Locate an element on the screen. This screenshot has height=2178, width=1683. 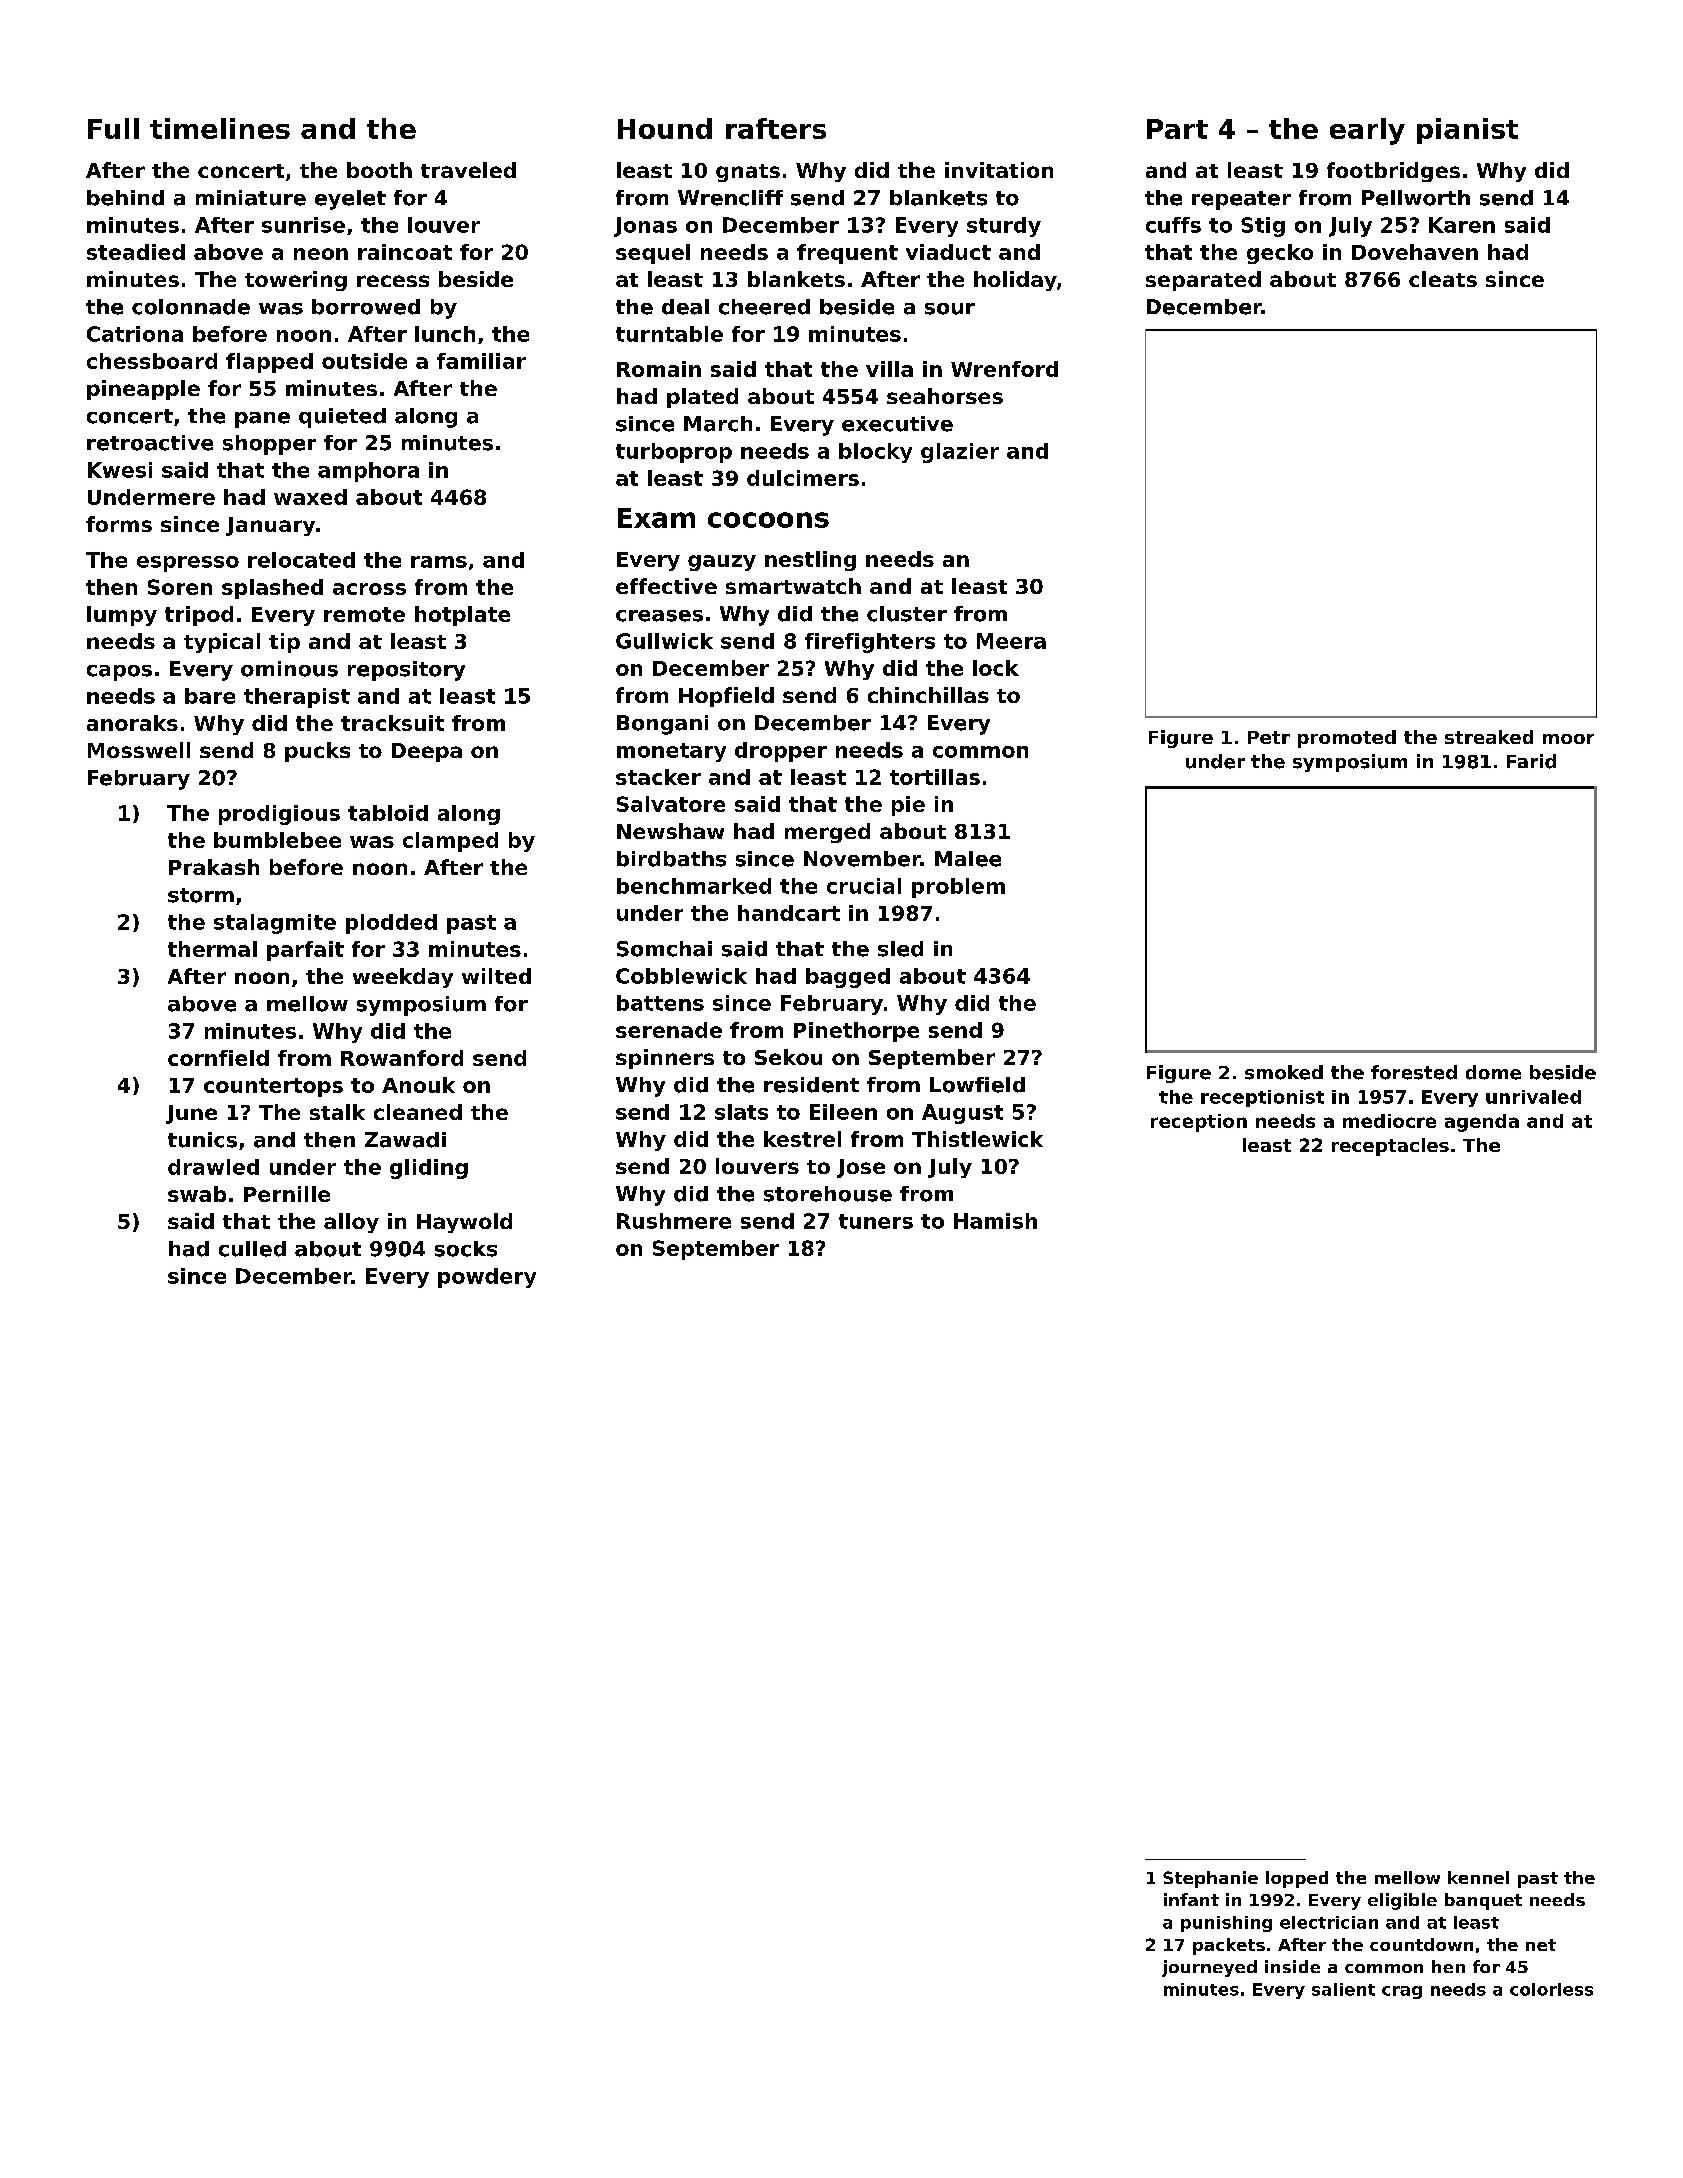
wilted is located at coordinates (496, 976).
